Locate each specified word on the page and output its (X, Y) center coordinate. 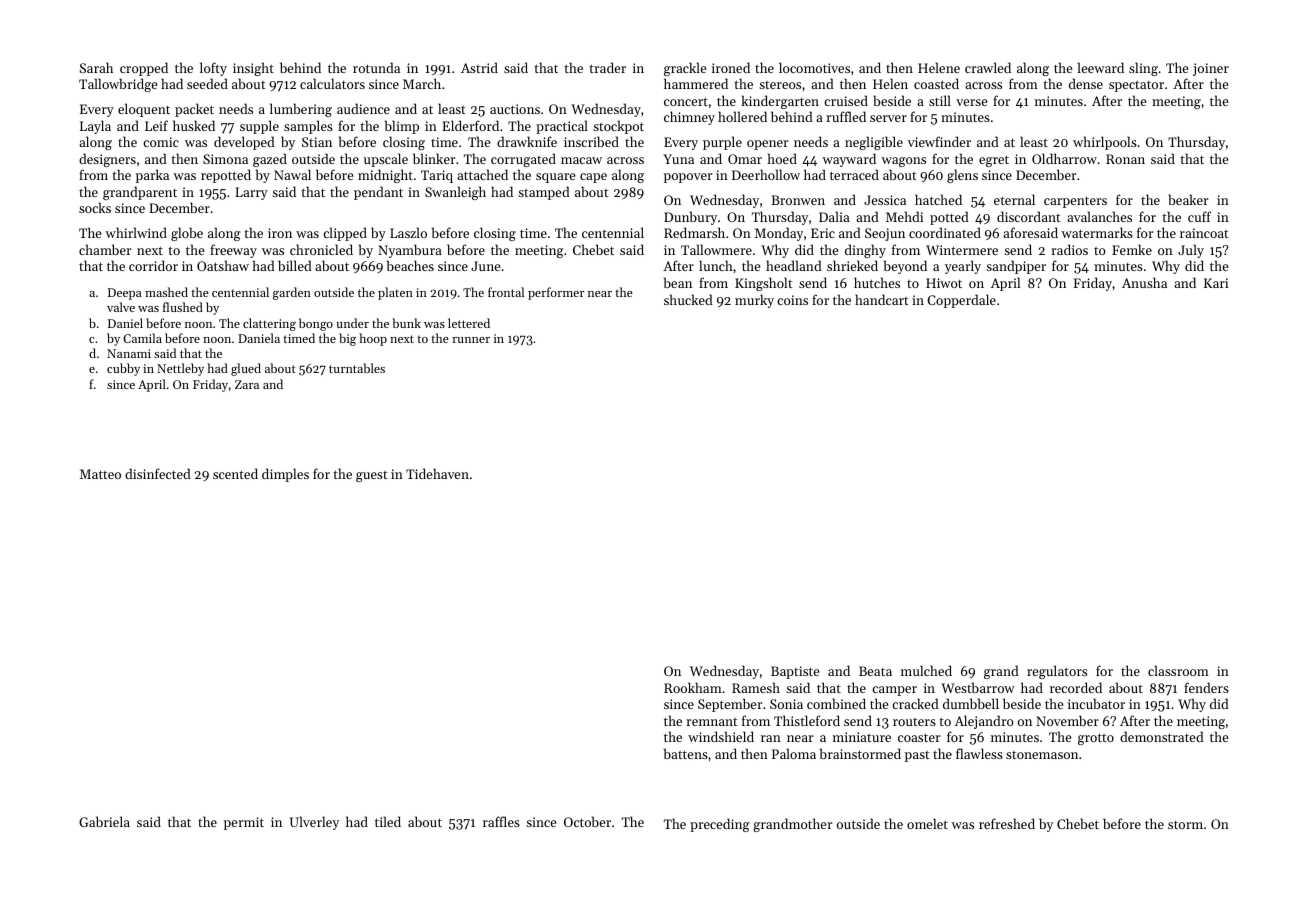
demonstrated (1162, 736)
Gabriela (104, 821)
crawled (988, 67)
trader (607, 67)
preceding (720, 825)
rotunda (376, 67)
